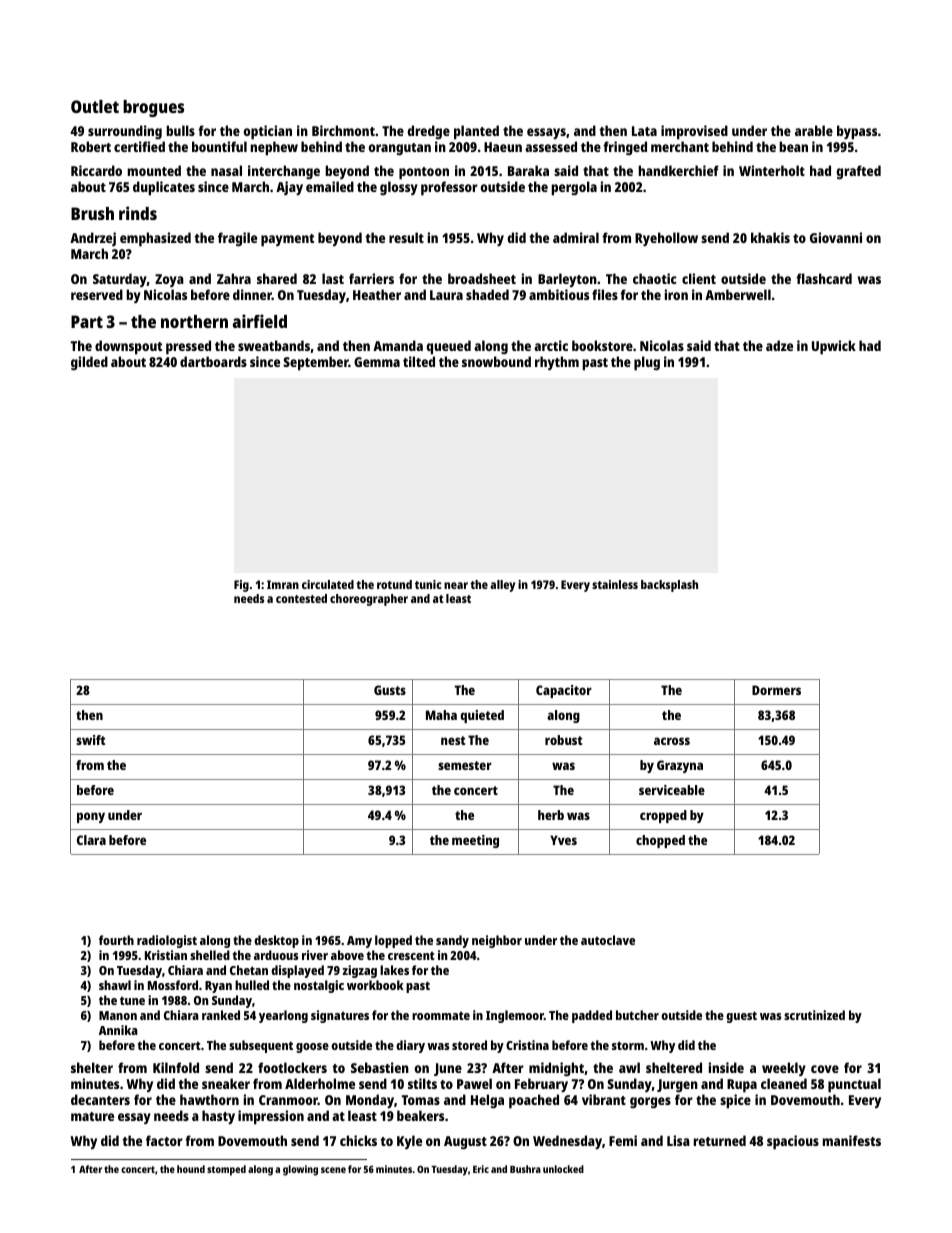 The image size is (952, 1233). What do you see at coordinates (93, 239) in the screenshot?
I see `Andrzej` at bounding box center [93, 239].
